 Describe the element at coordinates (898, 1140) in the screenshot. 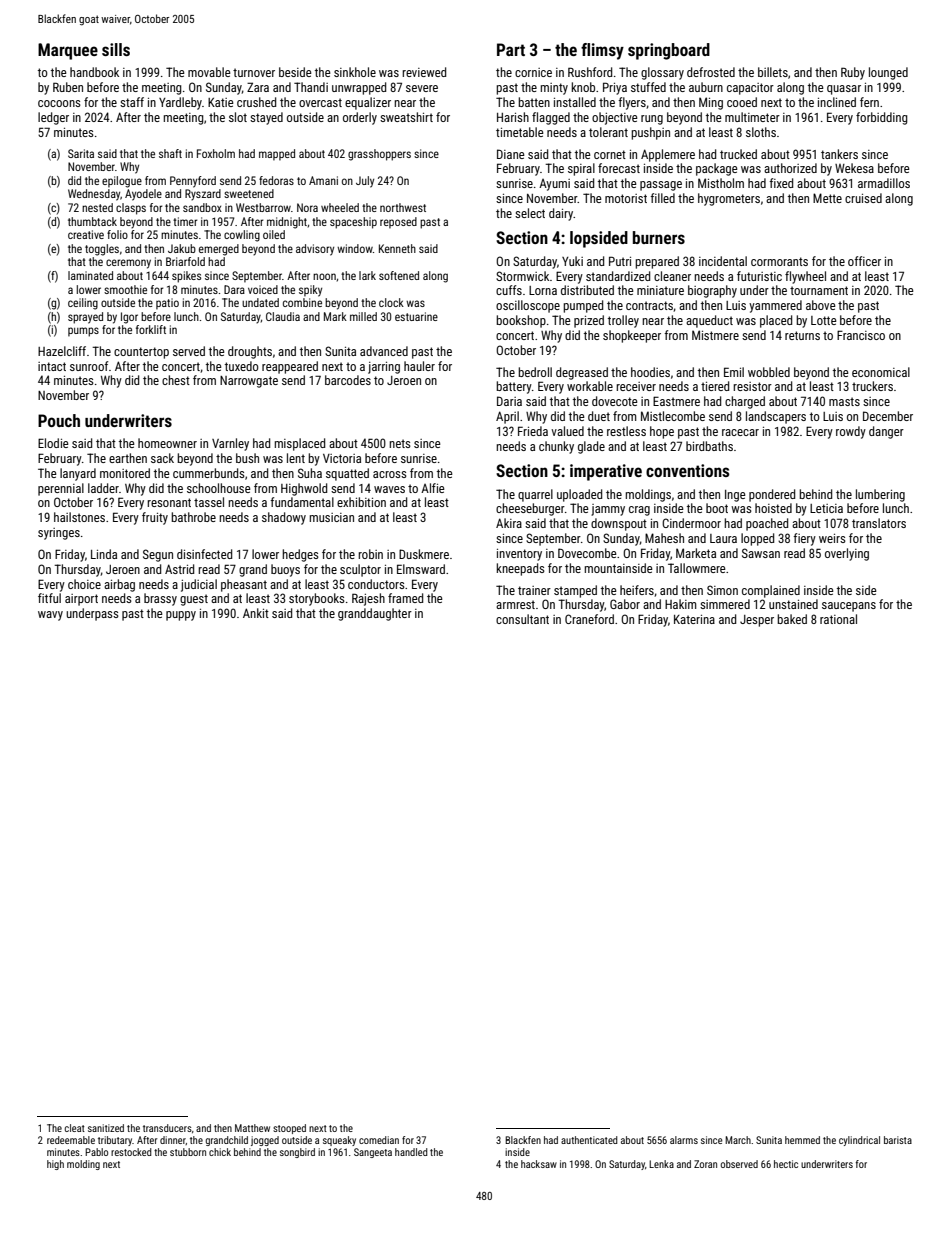

I see `barista` at that location.
